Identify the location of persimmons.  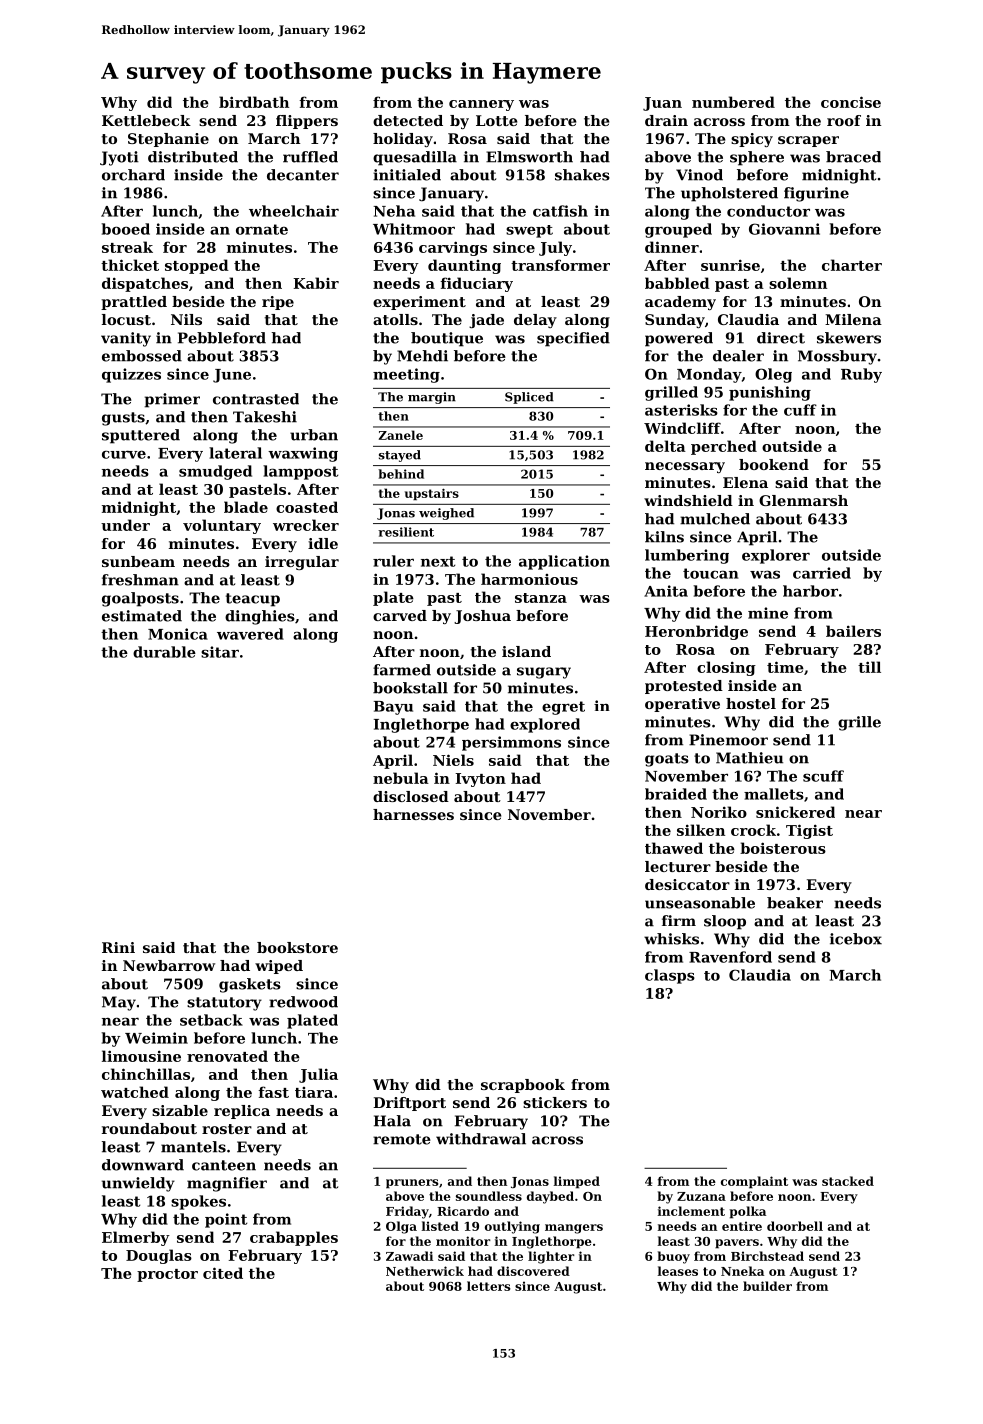
(511, 743).
